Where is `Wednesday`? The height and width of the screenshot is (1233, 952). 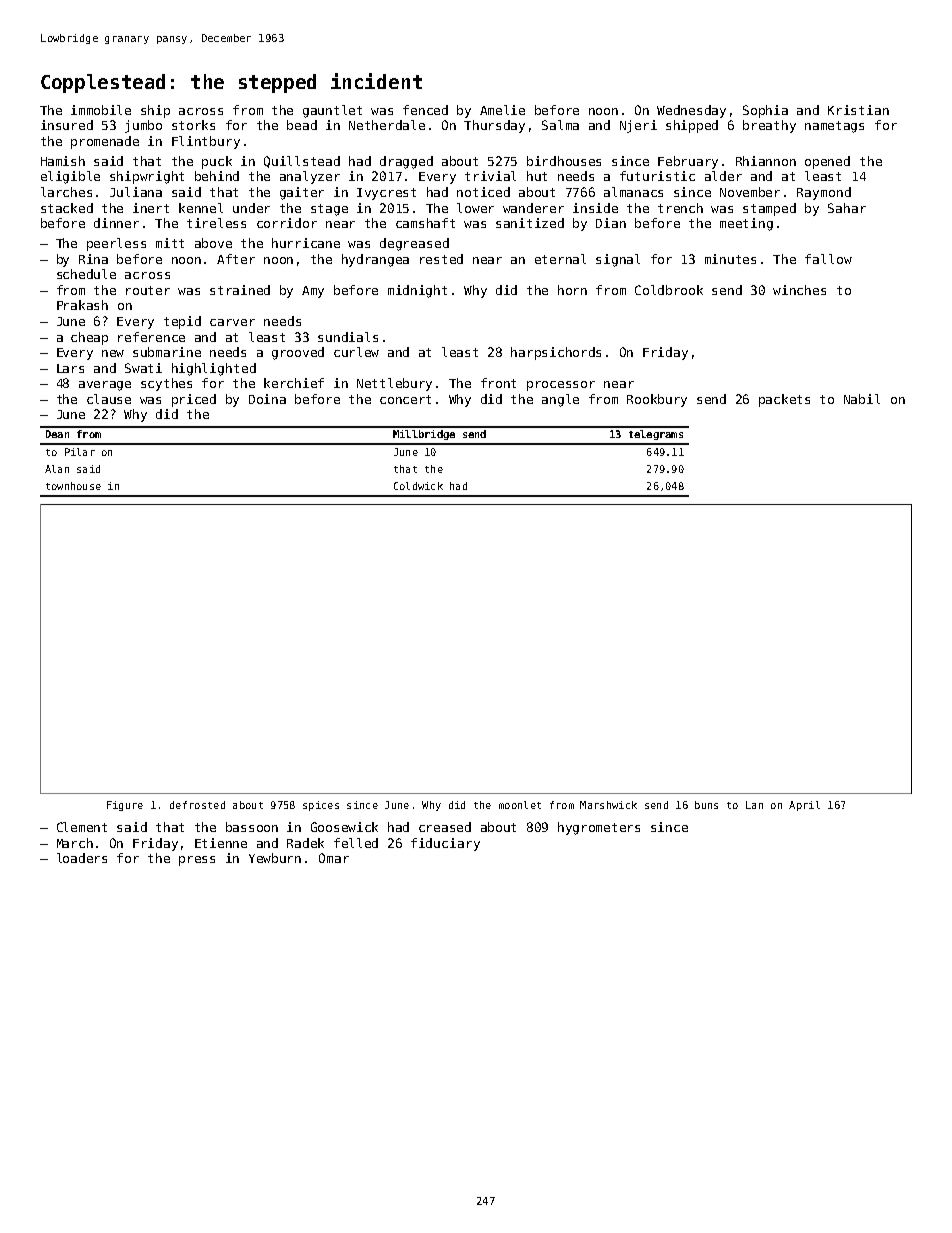
Wednesday is located at coordinates (691, 111).
